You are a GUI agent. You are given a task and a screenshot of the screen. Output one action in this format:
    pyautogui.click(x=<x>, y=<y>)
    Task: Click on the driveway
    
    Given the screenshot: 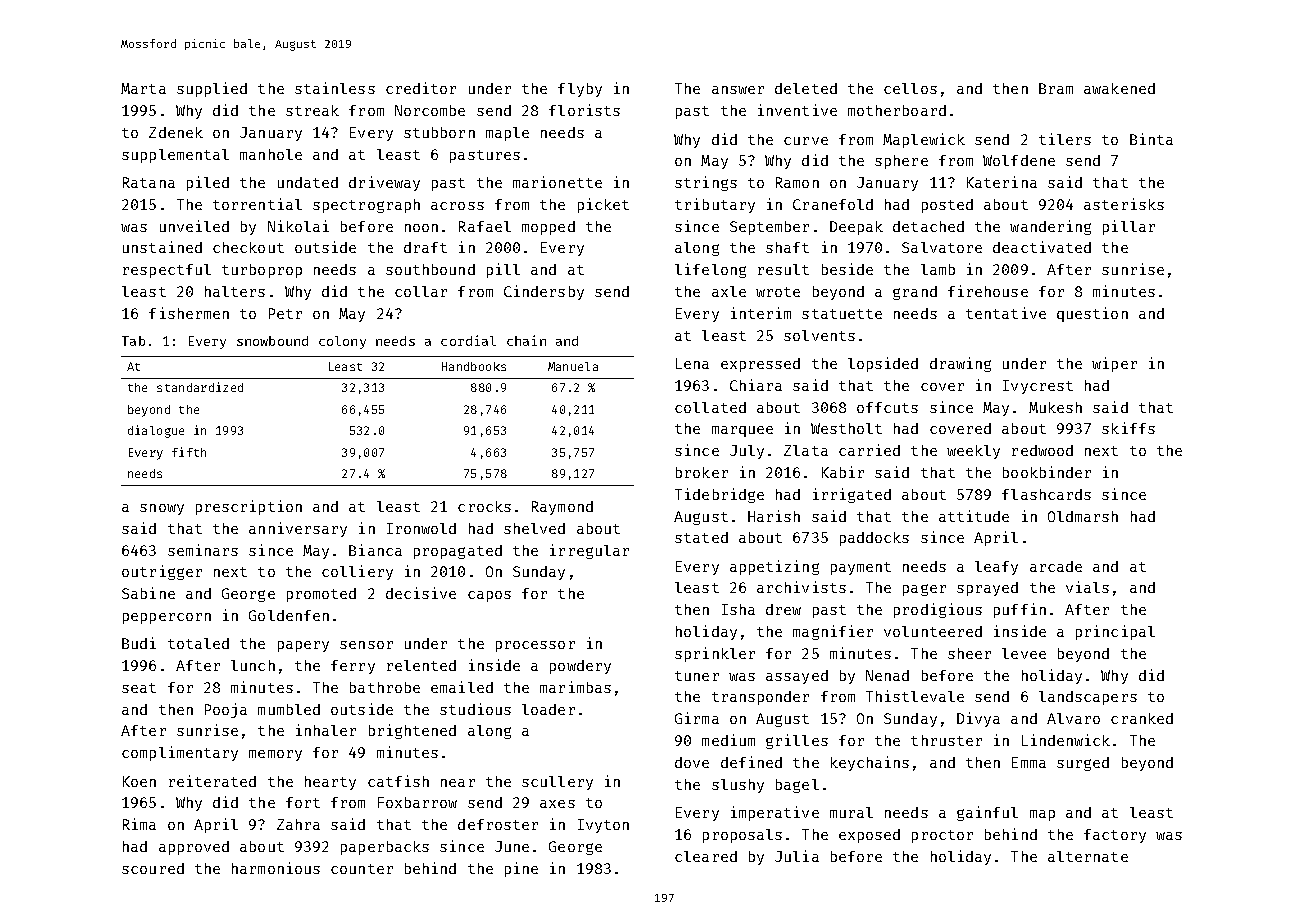 What is the action you would take?
    pyautogui.click(x=384, y=183)
